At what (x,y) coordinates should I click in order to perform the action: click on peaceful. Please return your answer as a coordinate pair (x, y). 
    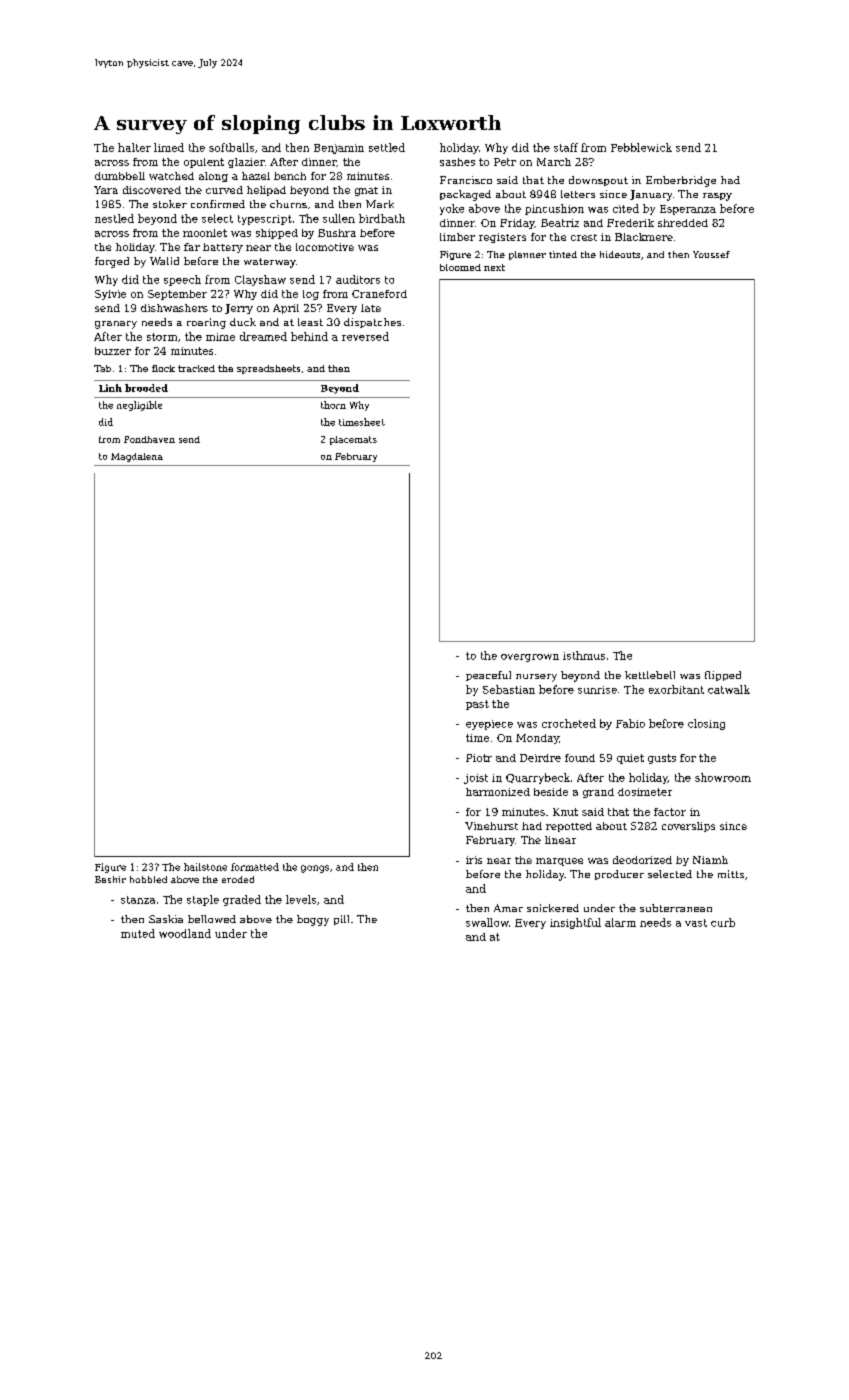
    Looking at the image, I should click on (488, 676).
